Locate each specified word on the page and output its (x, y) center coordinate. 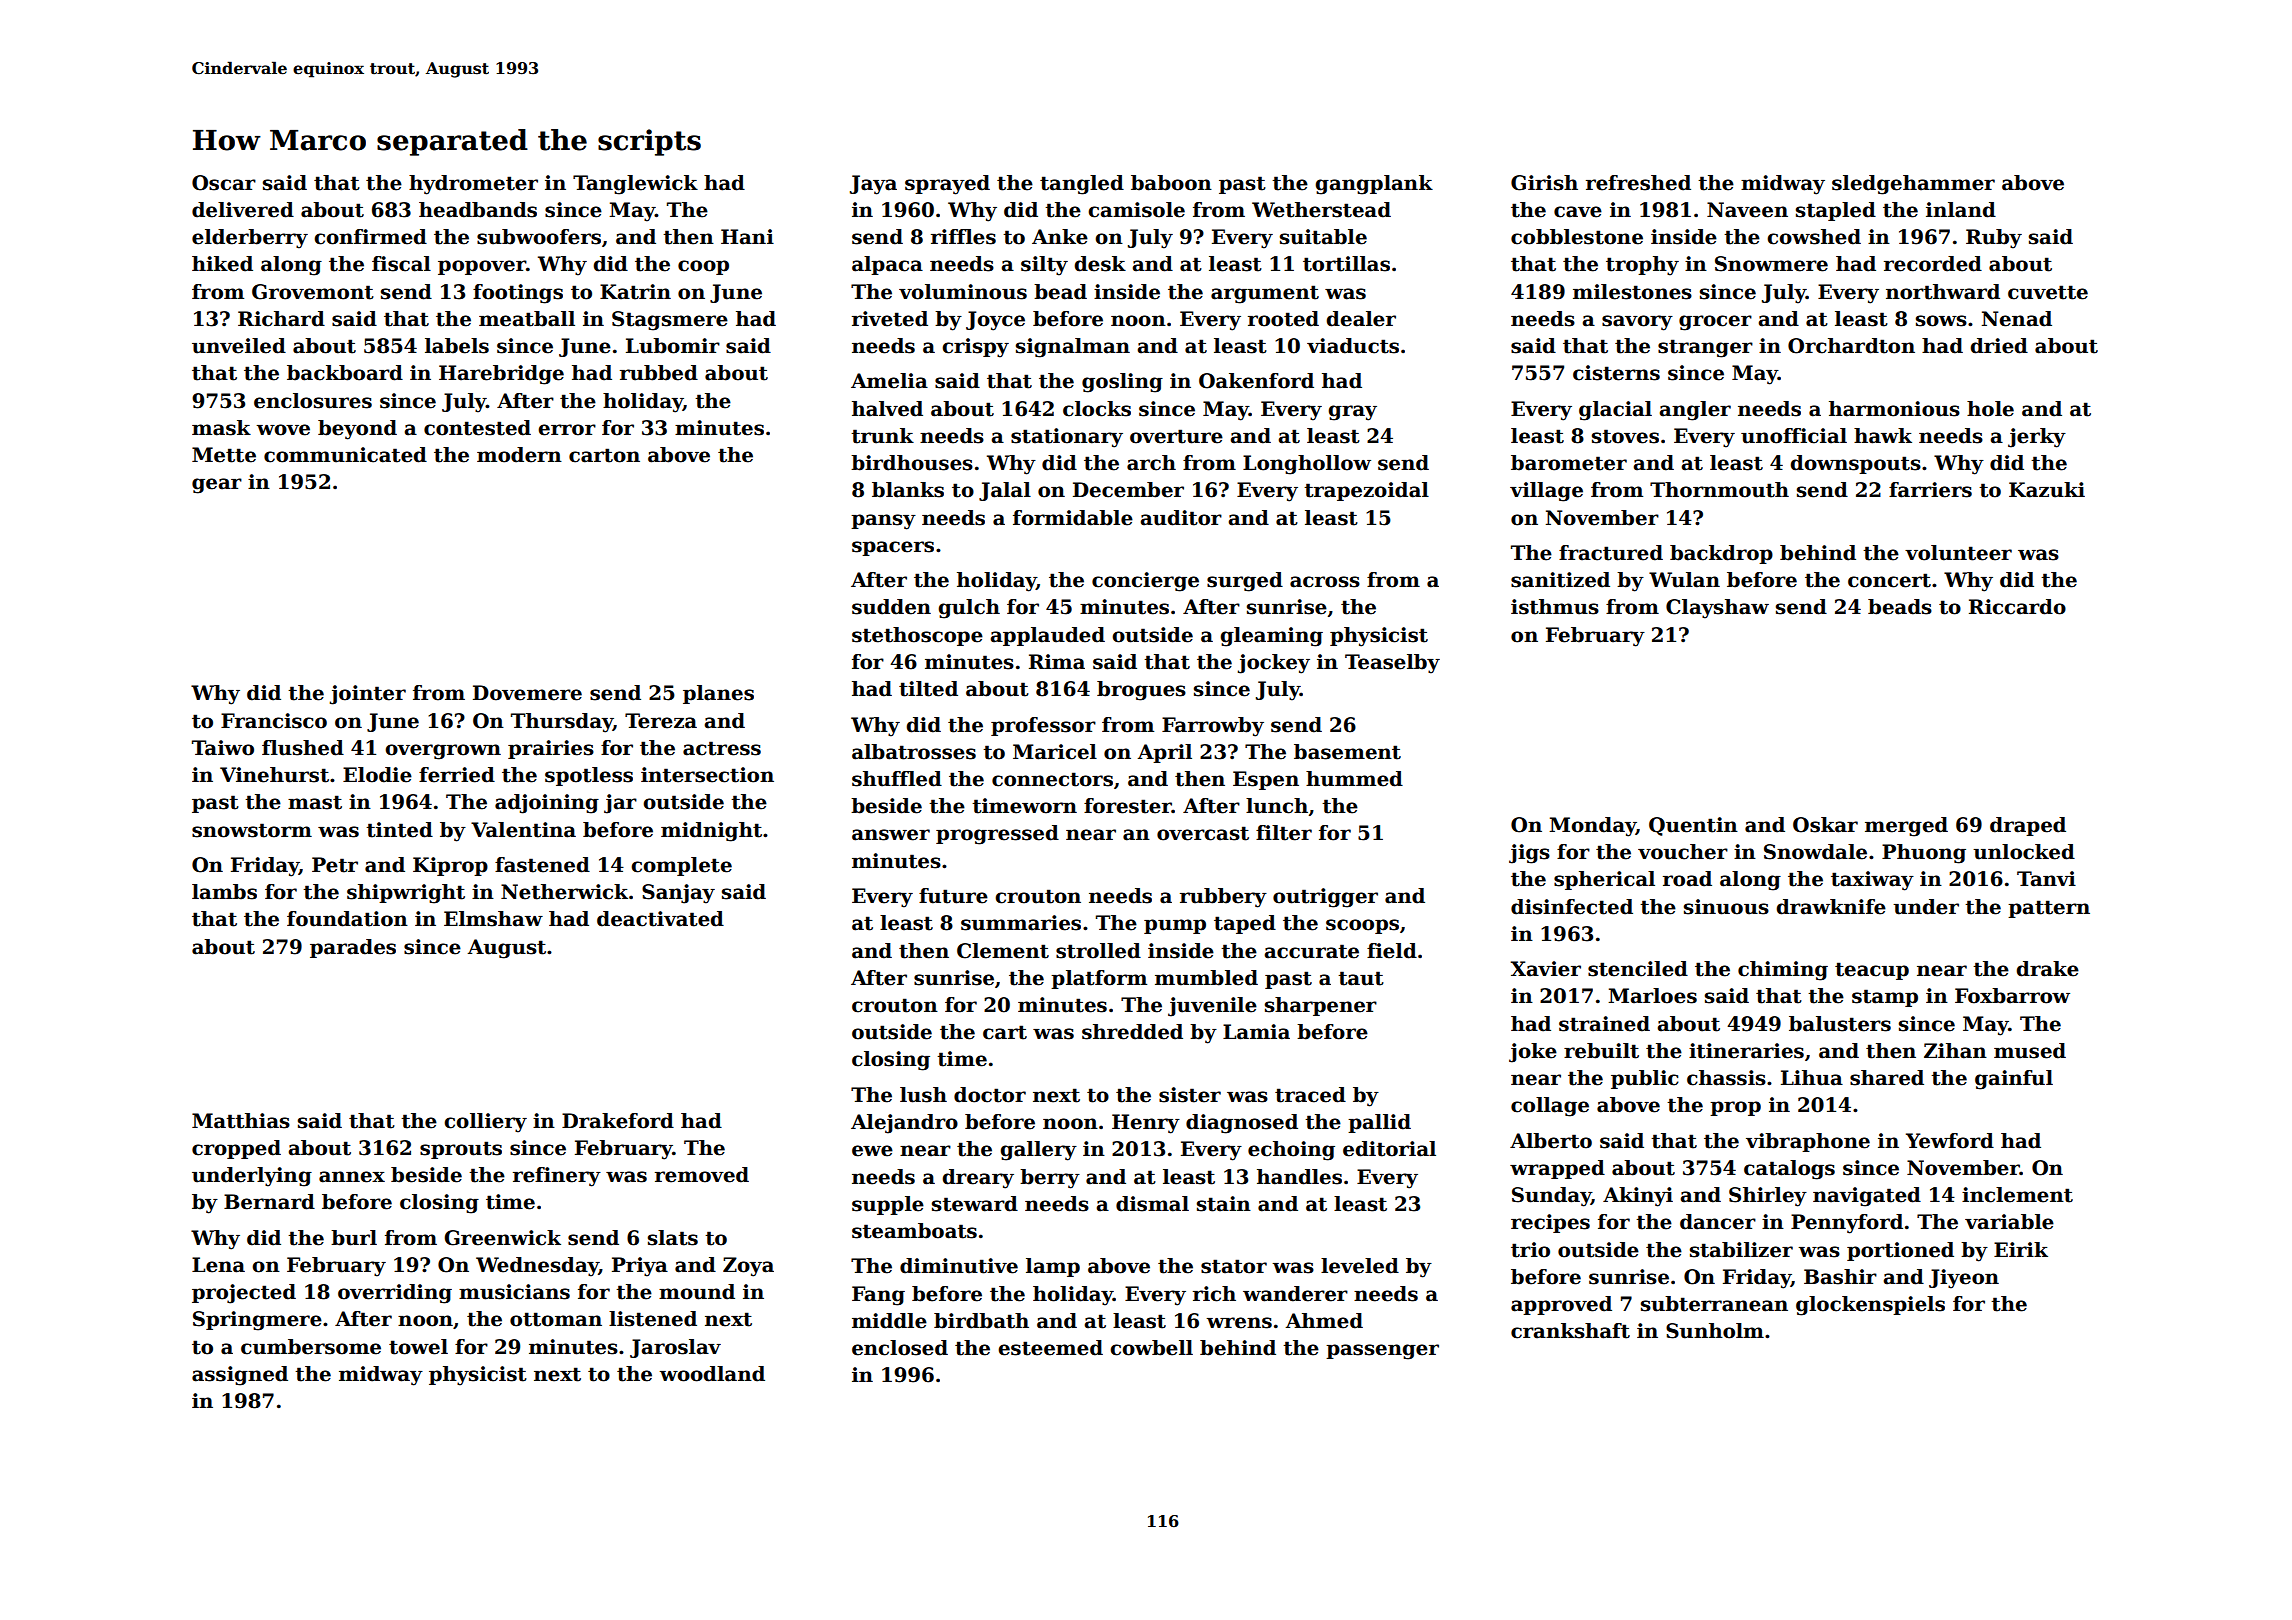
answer (891, 835)
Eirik (2021, 1249)
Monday (1592, 827)
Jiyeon (1964, 1279)
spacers (893, 548)
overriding (395, 1294)
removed (702, 1175)
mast (315, 802)
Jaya (873, 185)
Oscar (224, 183)
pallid (1379, 1123)
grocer (1715, 323)
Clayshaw (1717, 609)
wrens (1239, 1323)
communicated (345, 455)
